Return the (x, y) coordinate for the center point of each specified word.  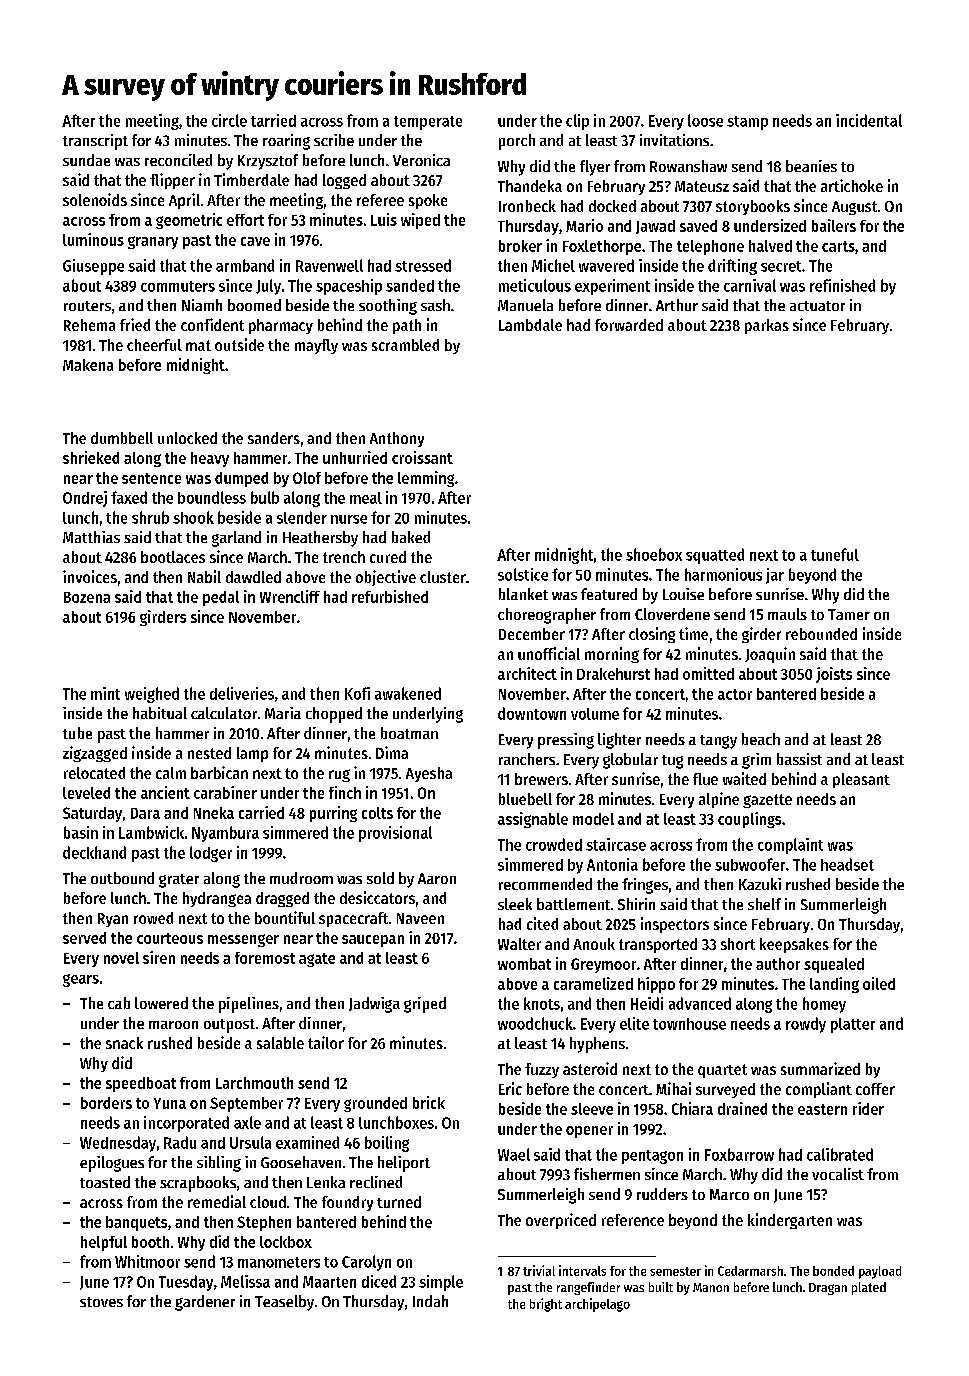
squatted (715, 556)
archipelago (597, 1305)
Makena (88, 365)
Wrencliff (290, 596)
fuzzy (542, 1070)
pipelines (249, 1005)
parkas (767, 326)
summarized (820, 1068)
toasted (105, 1182)
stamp (747, 123)
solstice (523, 574)
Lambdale (530, 325)
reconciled (178, 160)
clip (577, 122)
